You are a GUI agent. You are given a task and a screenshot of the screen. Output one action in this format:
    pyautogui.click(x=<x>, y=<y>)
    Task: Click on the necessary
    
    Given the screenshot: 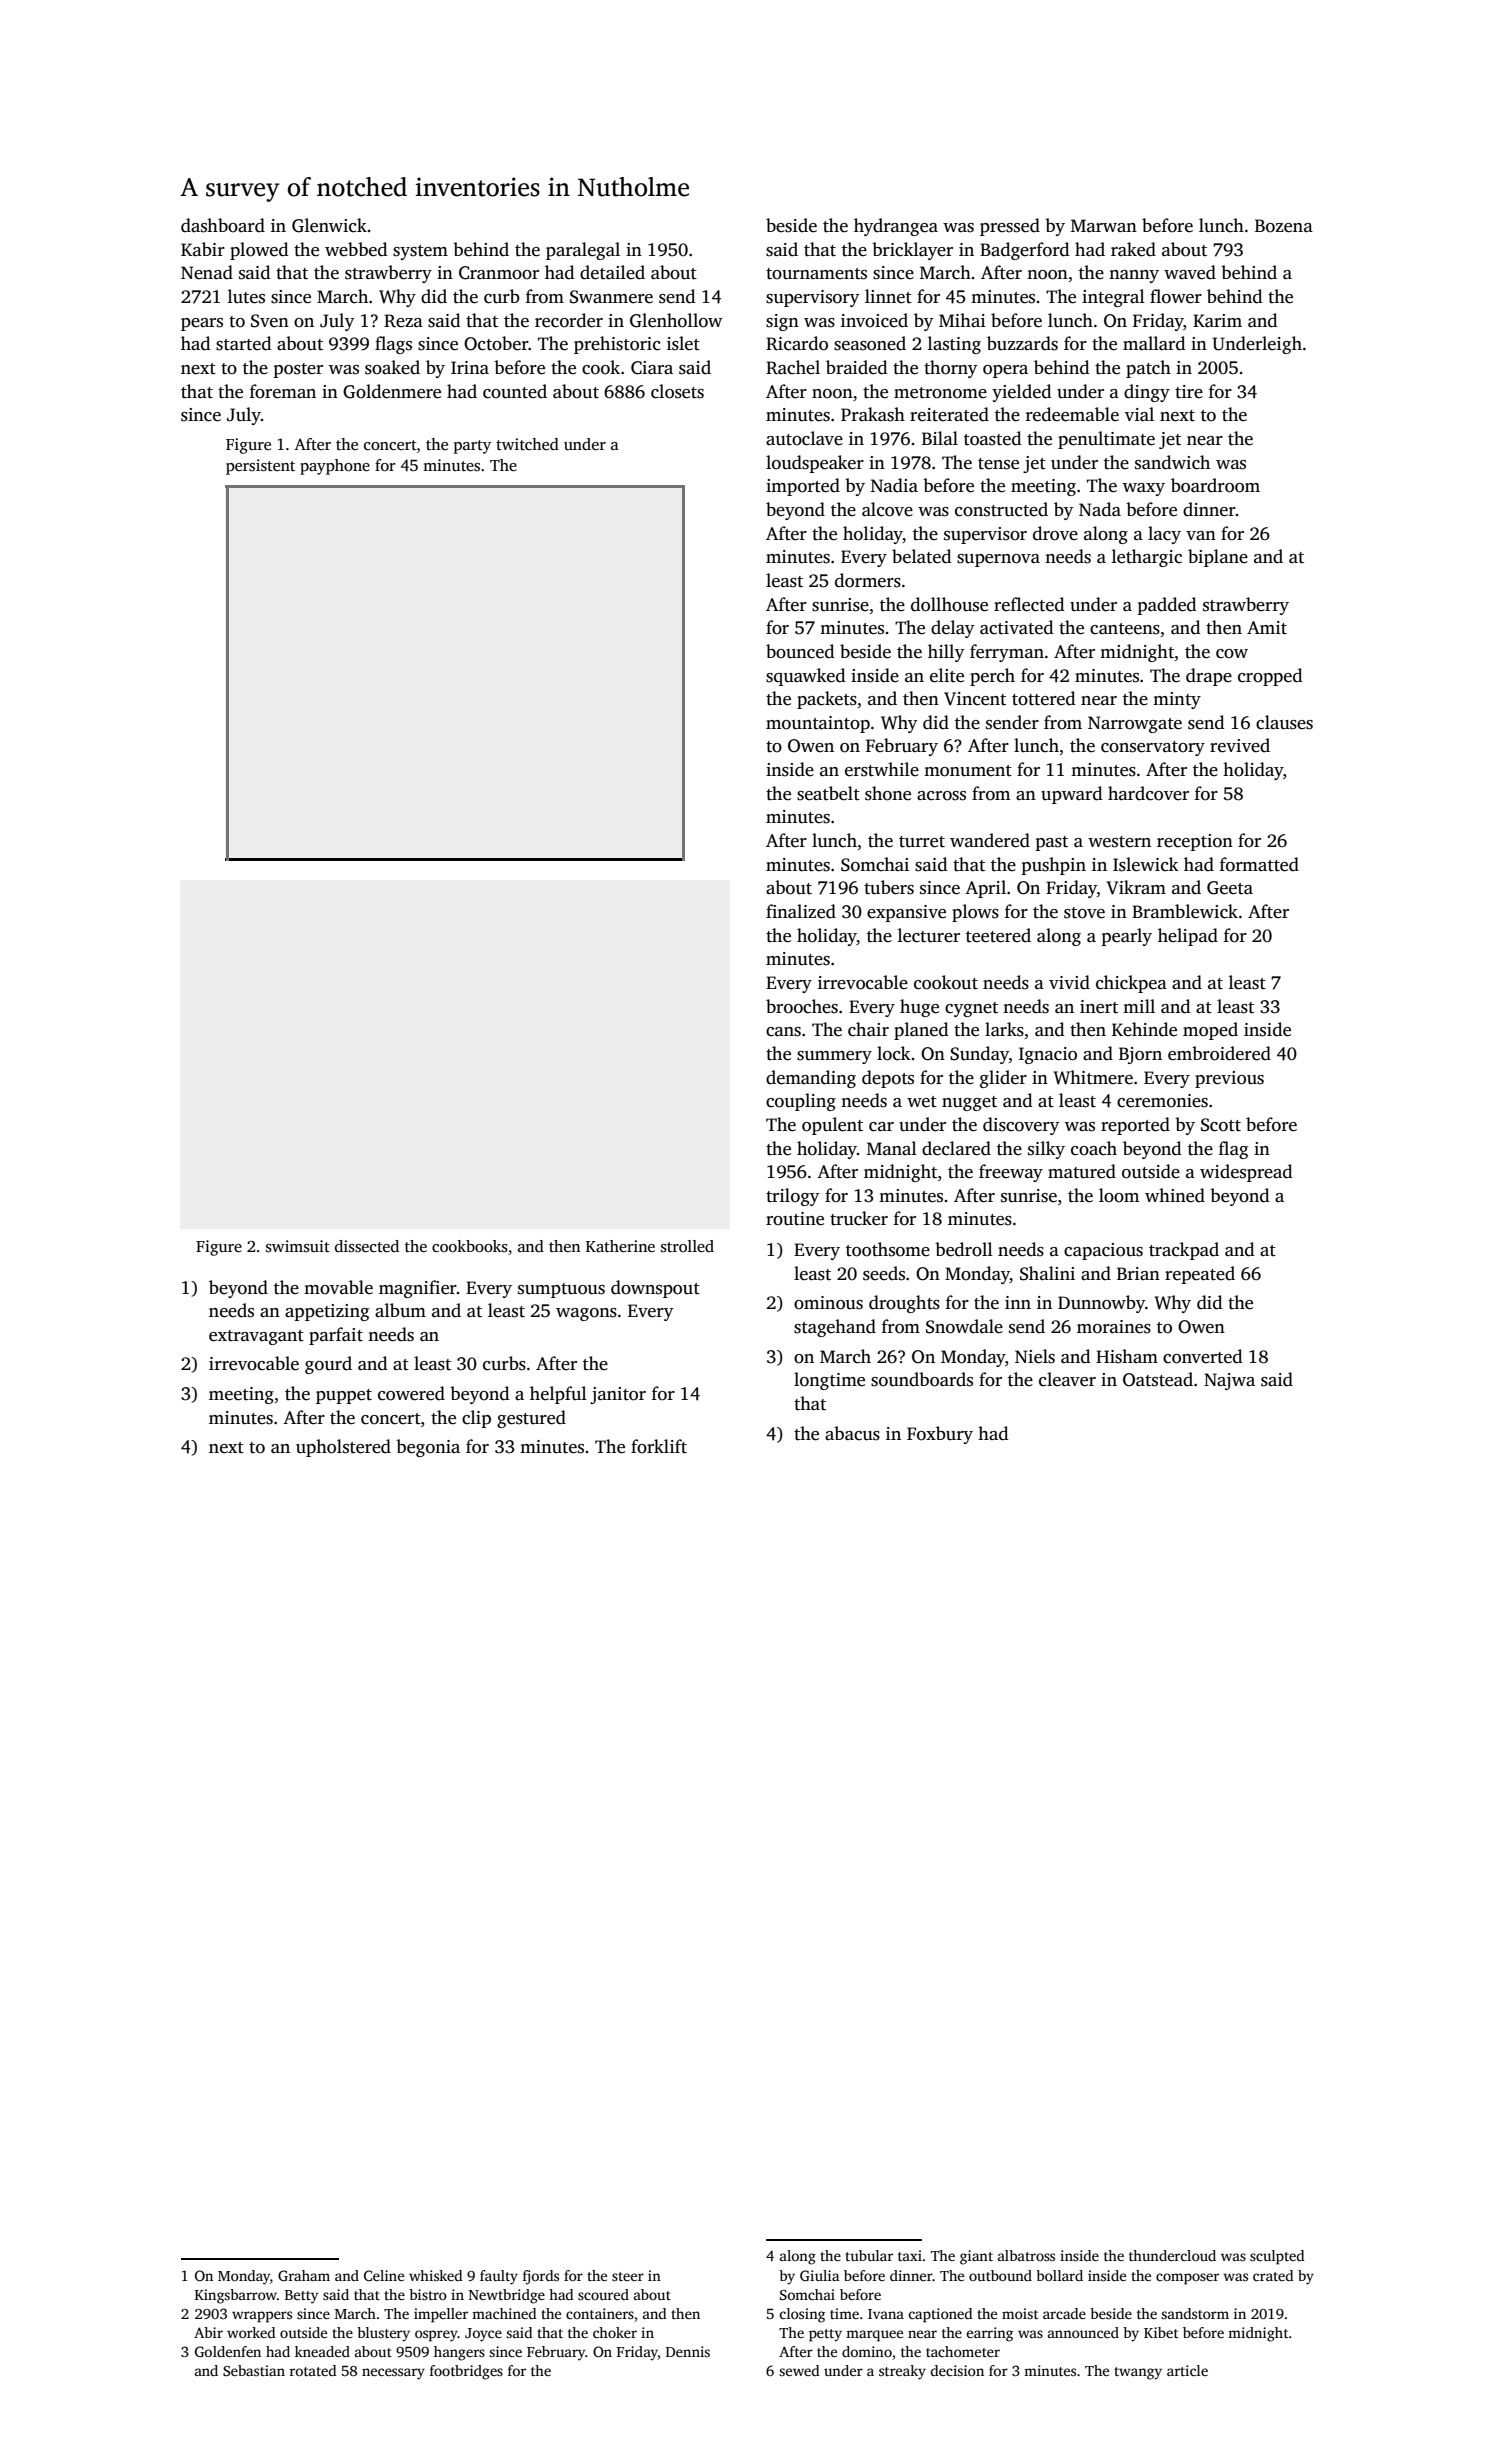 What is the action you would take?
    pyautogui.click(x=393, y=2374)
